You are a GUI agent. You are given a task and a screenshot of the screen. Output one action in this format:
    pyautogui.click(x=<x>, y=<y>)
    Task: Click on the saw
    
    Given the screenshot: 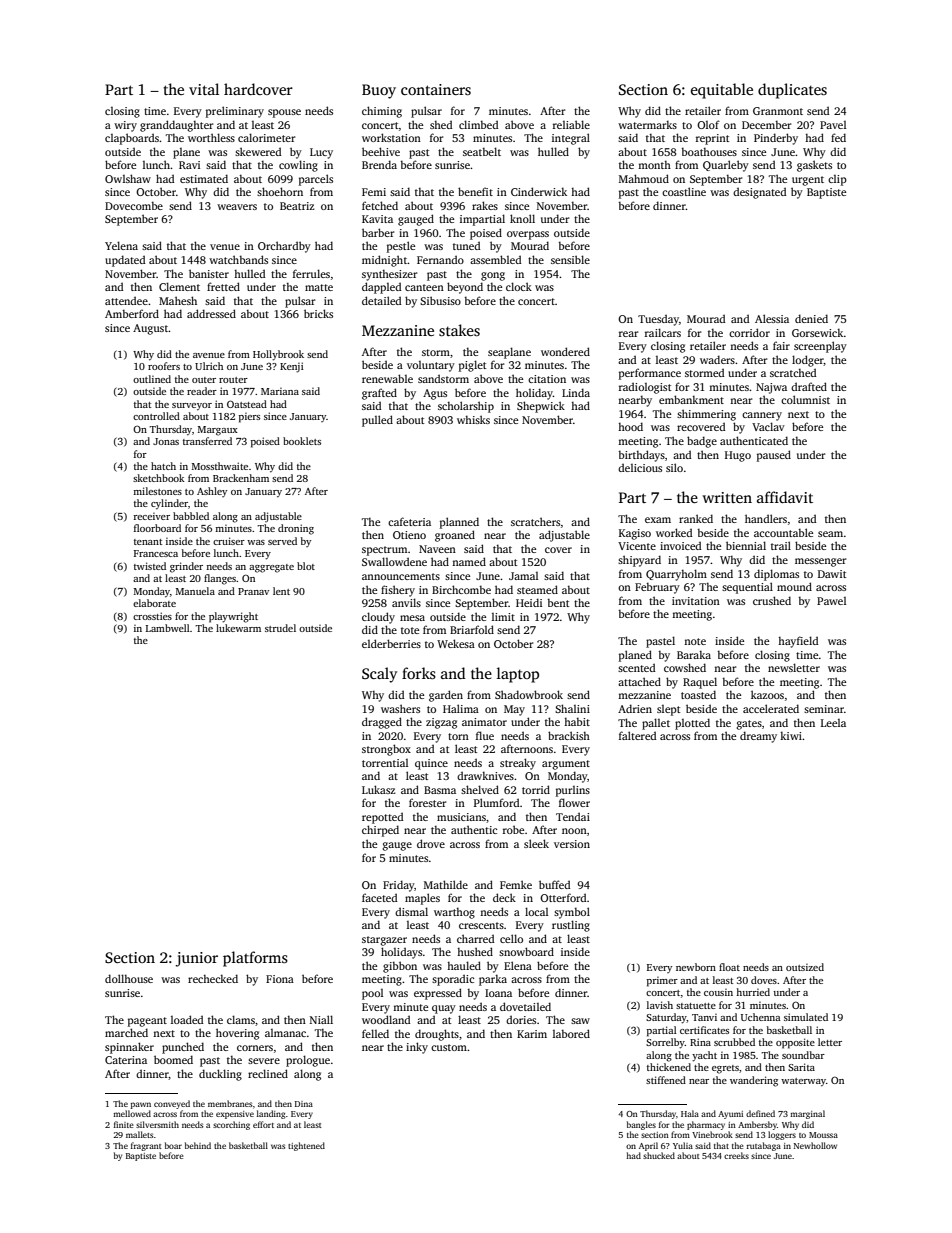 What is the action you would take?
    pyautogui.click(x=580, y=1021)
